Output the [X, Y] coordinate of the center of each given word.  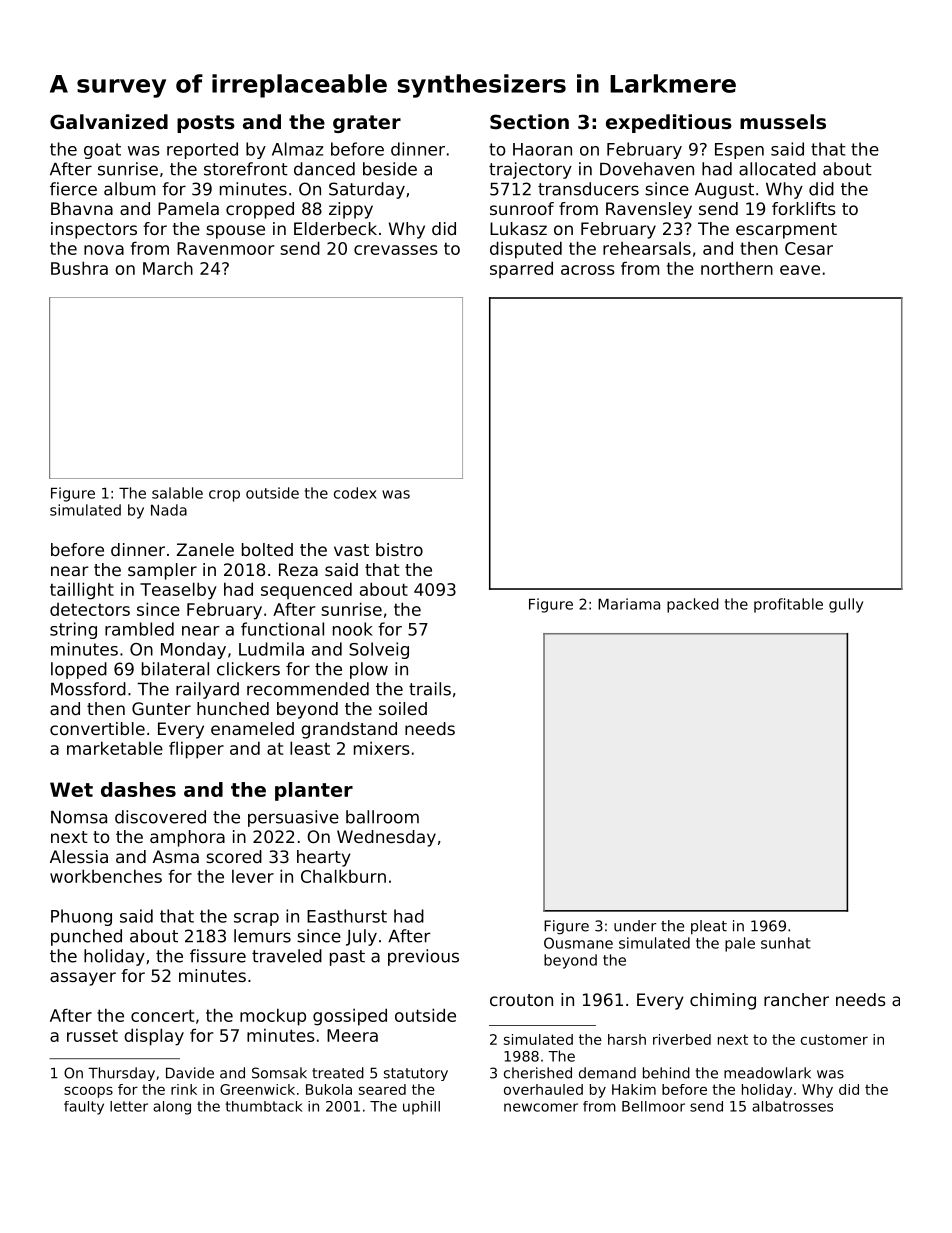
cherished [538, 1073]
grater [367, 124]
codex [355, 493]
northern [737, 268]
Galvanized [109, 122]
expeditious [669, 123]
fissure [218, 956]
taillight [82, 591]
